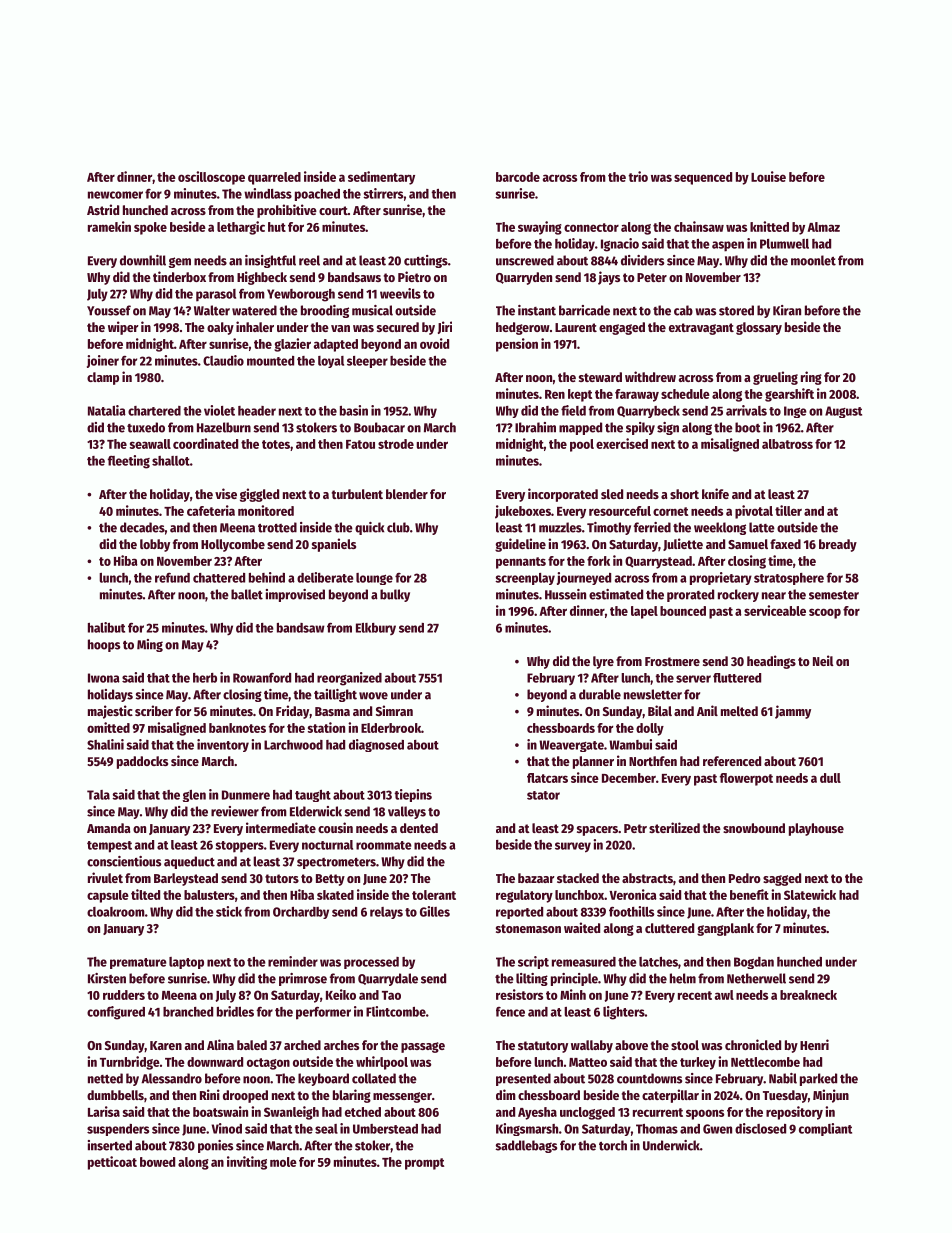 Image resolution: width=952 pixels, height=1233 pixels. What do you see at coordinates (785, 544) in the document?
I see `faxed` at bounding box center [785, 544].
